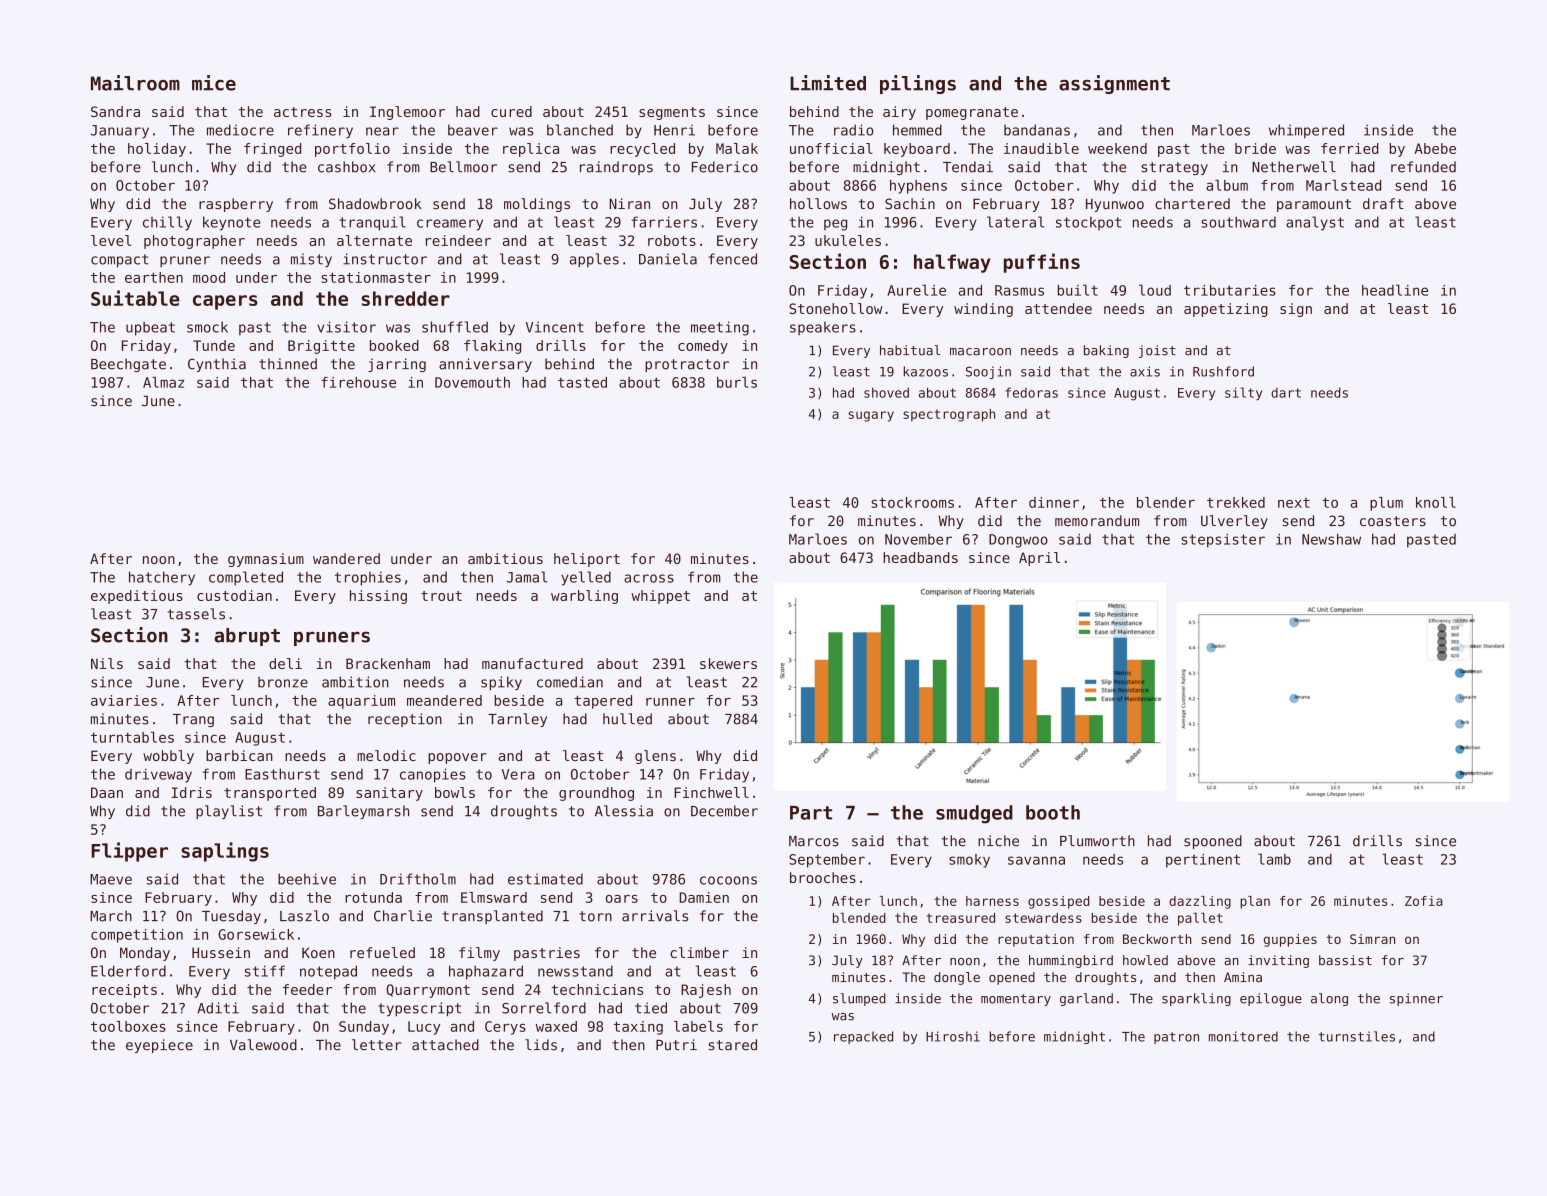 This document has height=1196, width=1547. I want to click on Rajesh, so click(706, 991).
